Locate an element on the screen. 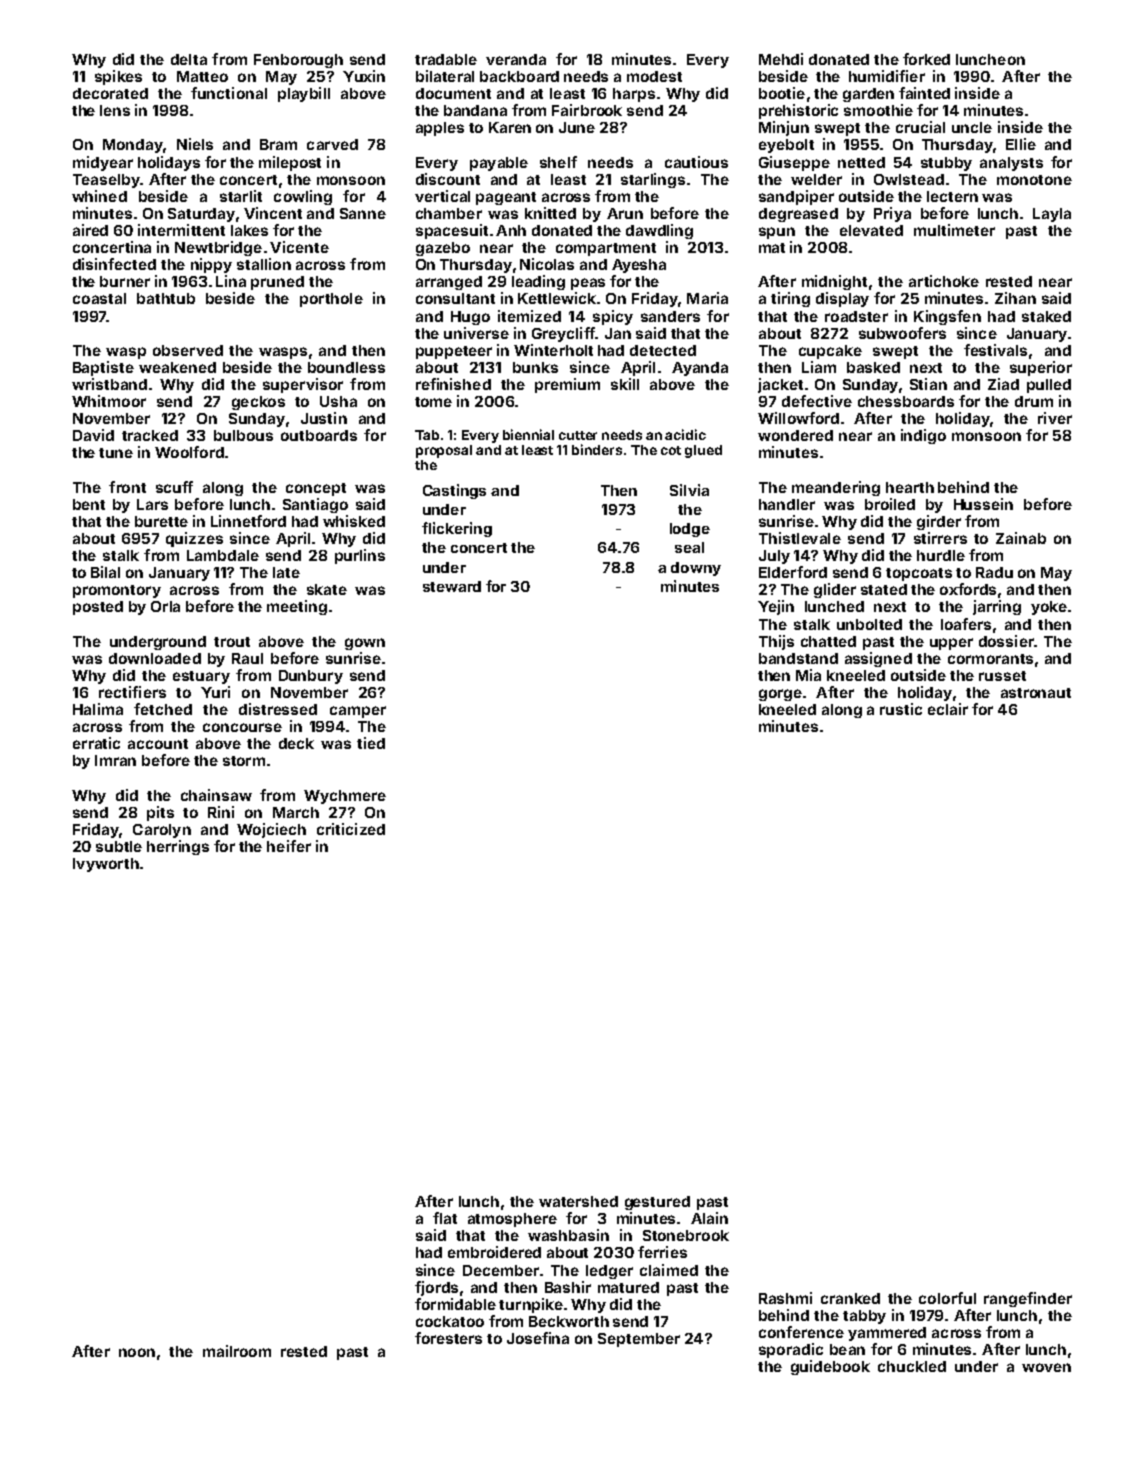 This screenshot has width=1144, height=1480. mailroom is located at coordinates (237, 1351).
